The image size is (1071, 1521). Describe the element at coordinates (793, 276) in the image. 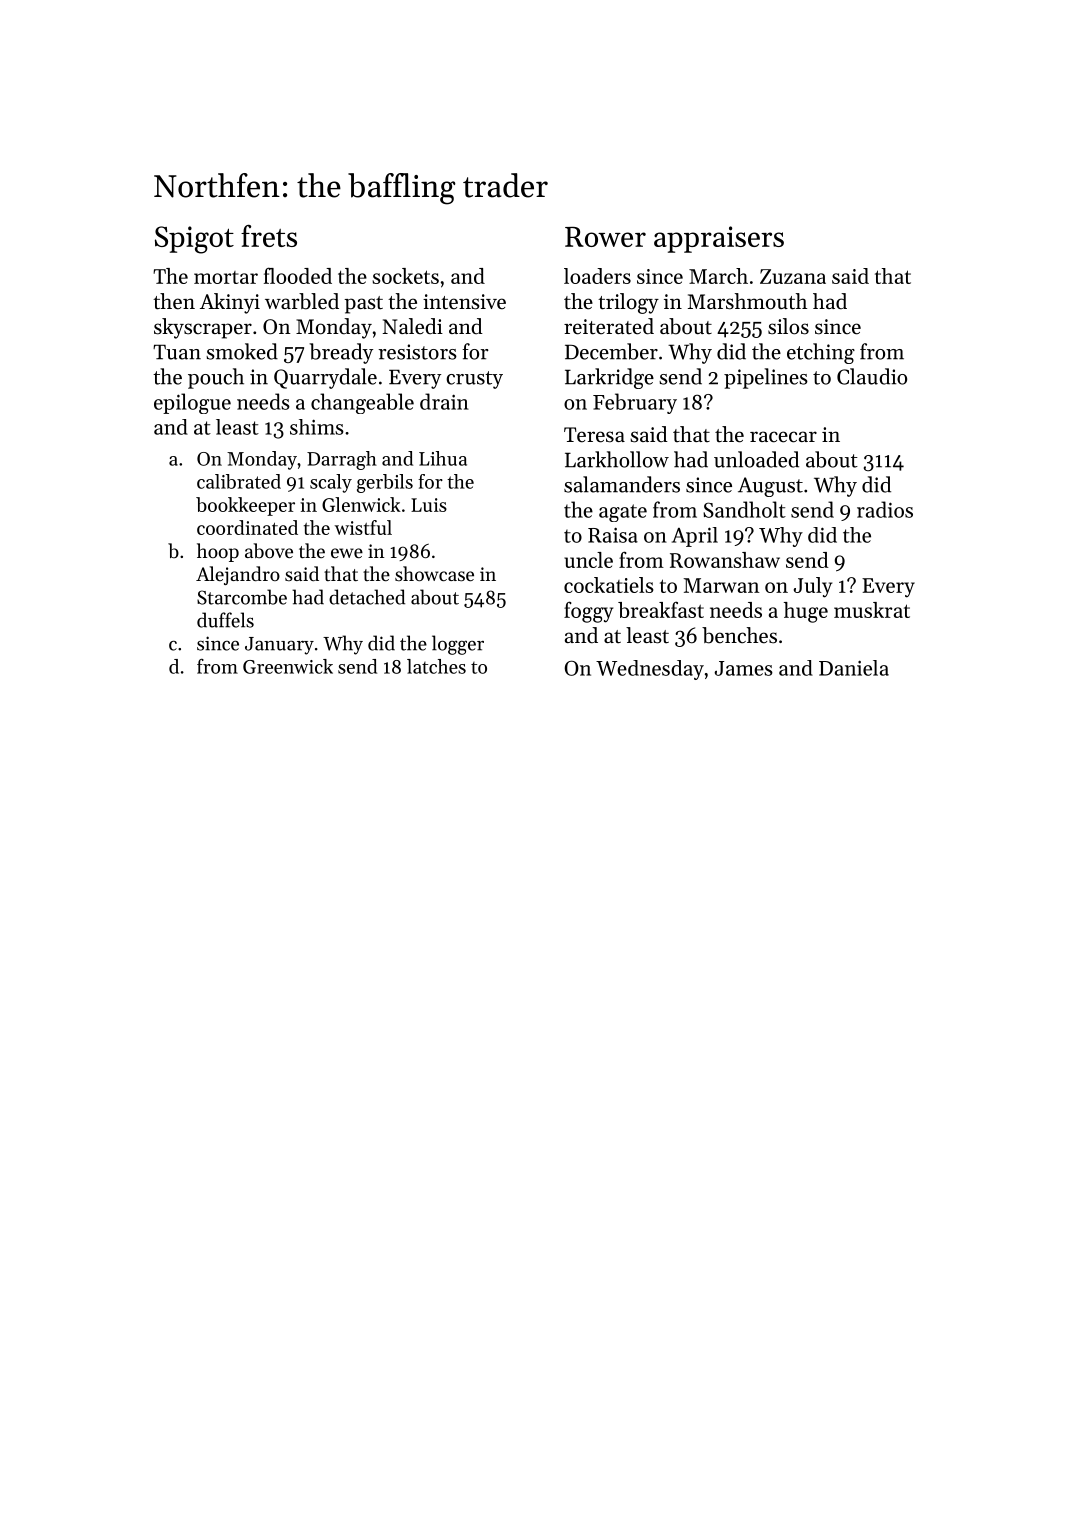

I see `Zuzana` at that location.
